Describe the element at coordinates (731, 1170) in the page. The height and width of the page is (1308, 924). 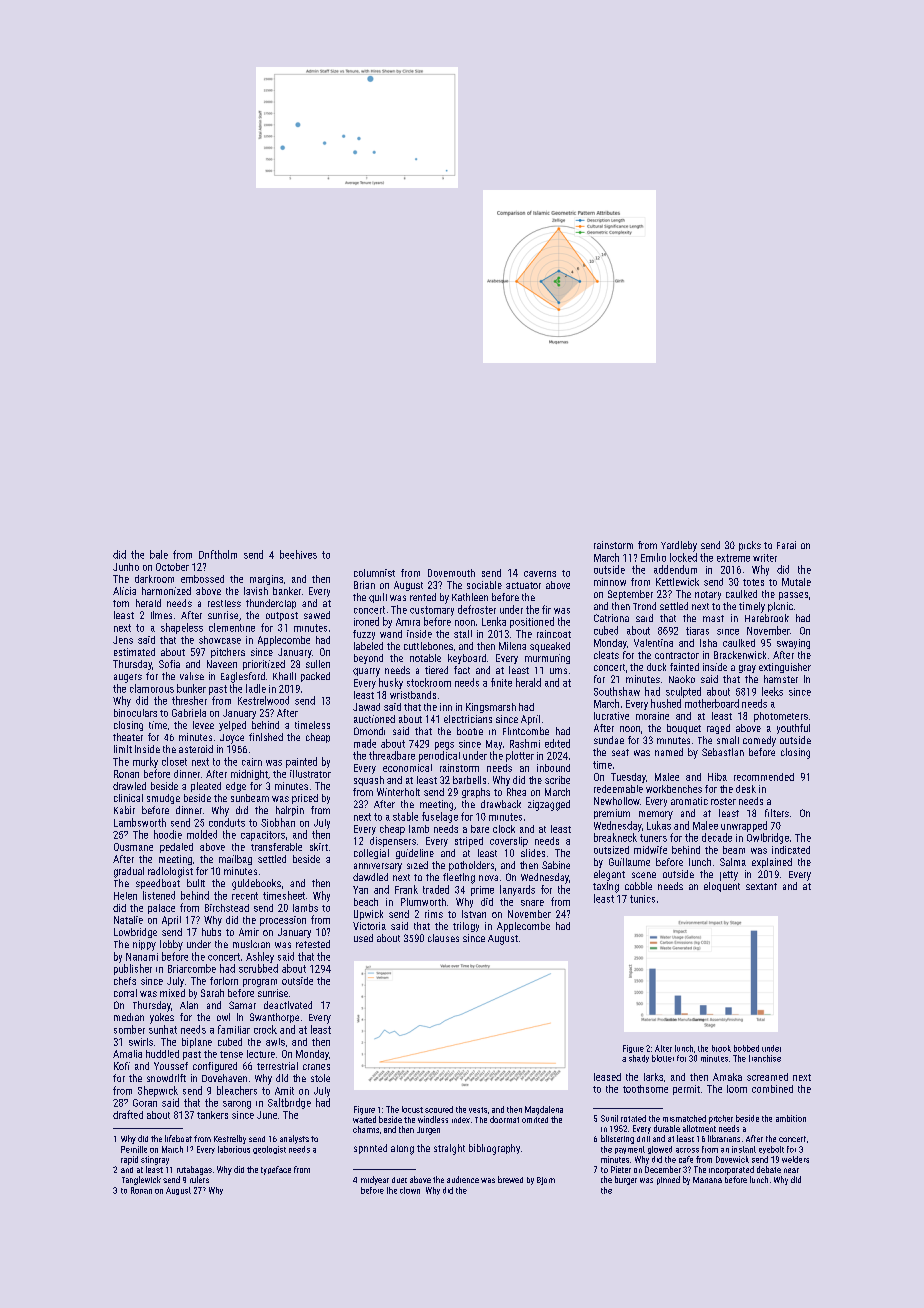
I see `incorporated` at that location.
